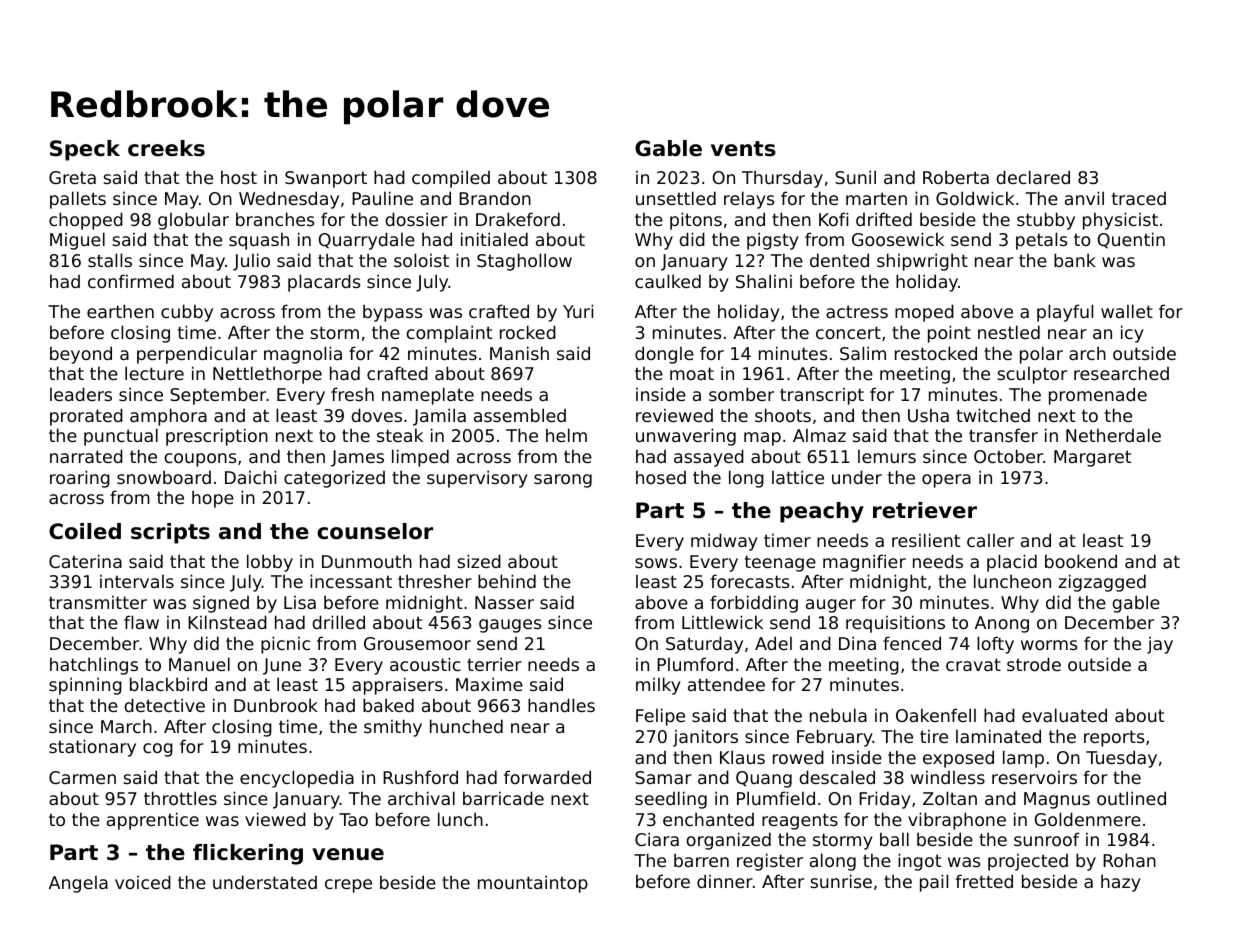 Image resolution: width=1233 pixels, height=952 pixels. Describe the element at coordinates (388, 705) in the document. I see `baked` at that location.
